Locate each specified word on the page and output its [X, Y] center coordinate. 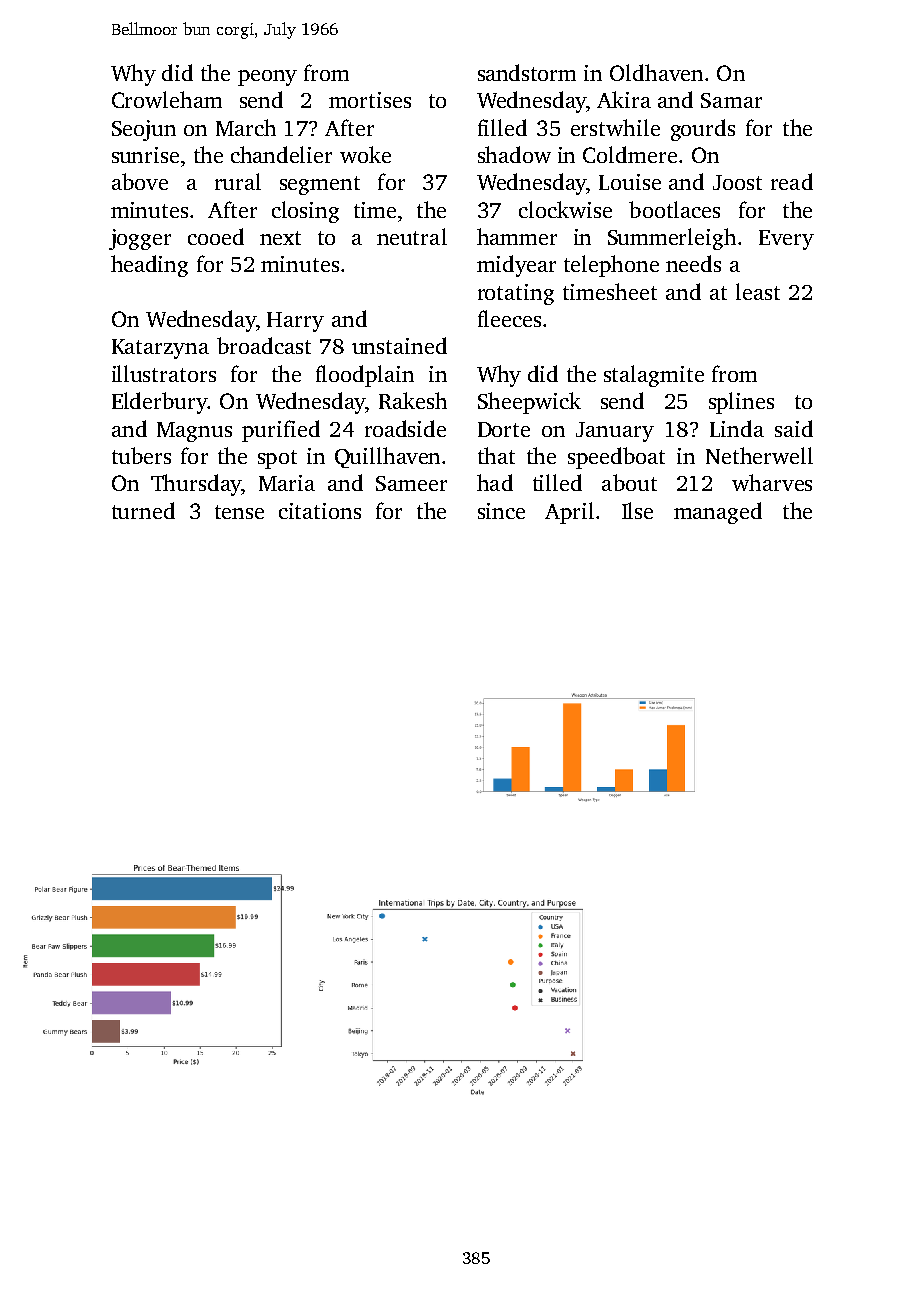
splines [741, 403]
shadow [514, 154]
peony [267, 78]
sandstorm [527, 72]
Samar [731, 100]
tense [239, 512]
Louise [630, 182]
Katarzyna [160, 349]
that [496, 455]
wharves [772, 482]
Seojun [144, 130]
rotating [516, 294]
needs [693, 263]
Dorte [504, 429]
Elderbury [159, 403]
